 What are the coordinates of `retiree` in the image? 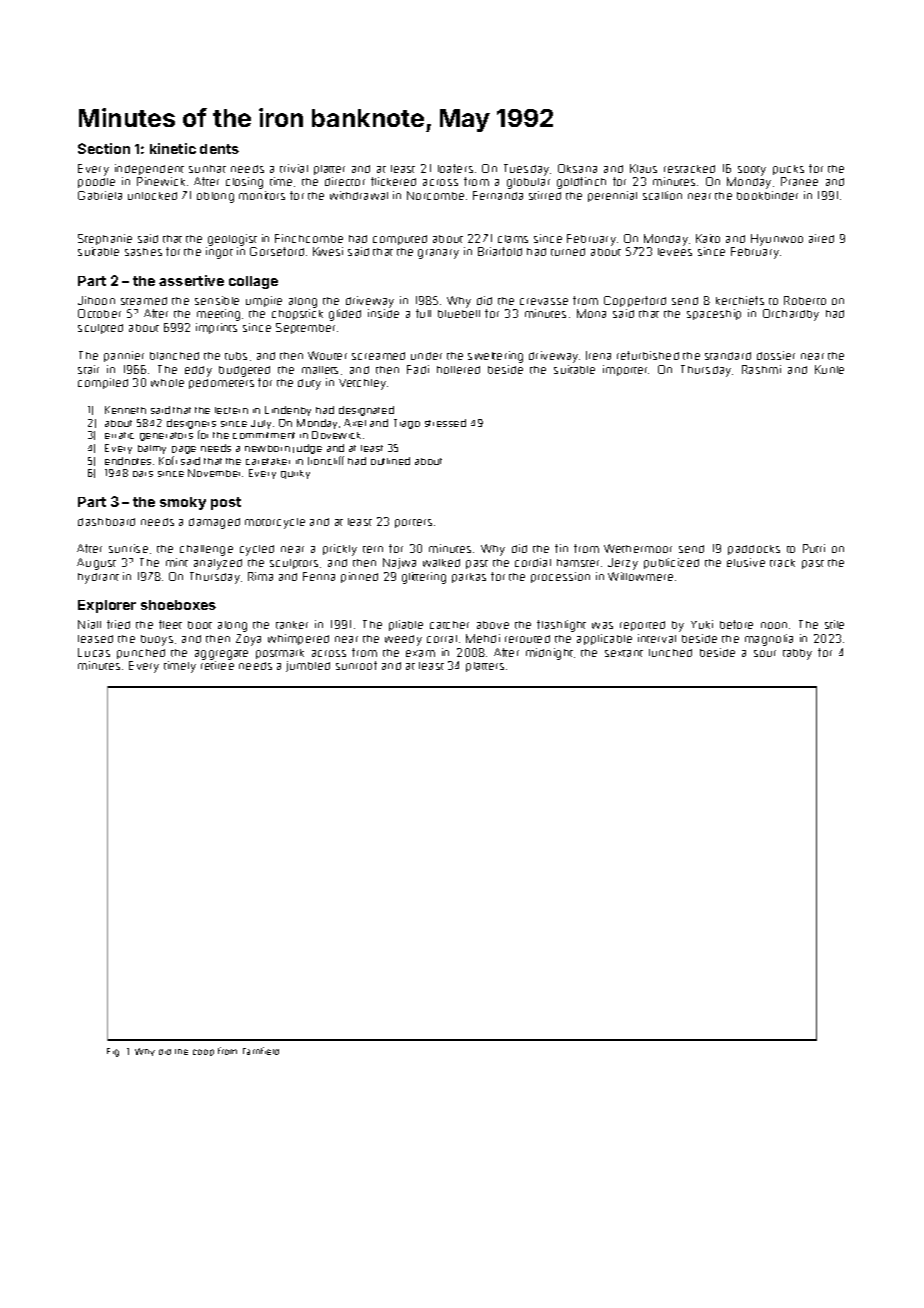 It's located at (217, 665).
